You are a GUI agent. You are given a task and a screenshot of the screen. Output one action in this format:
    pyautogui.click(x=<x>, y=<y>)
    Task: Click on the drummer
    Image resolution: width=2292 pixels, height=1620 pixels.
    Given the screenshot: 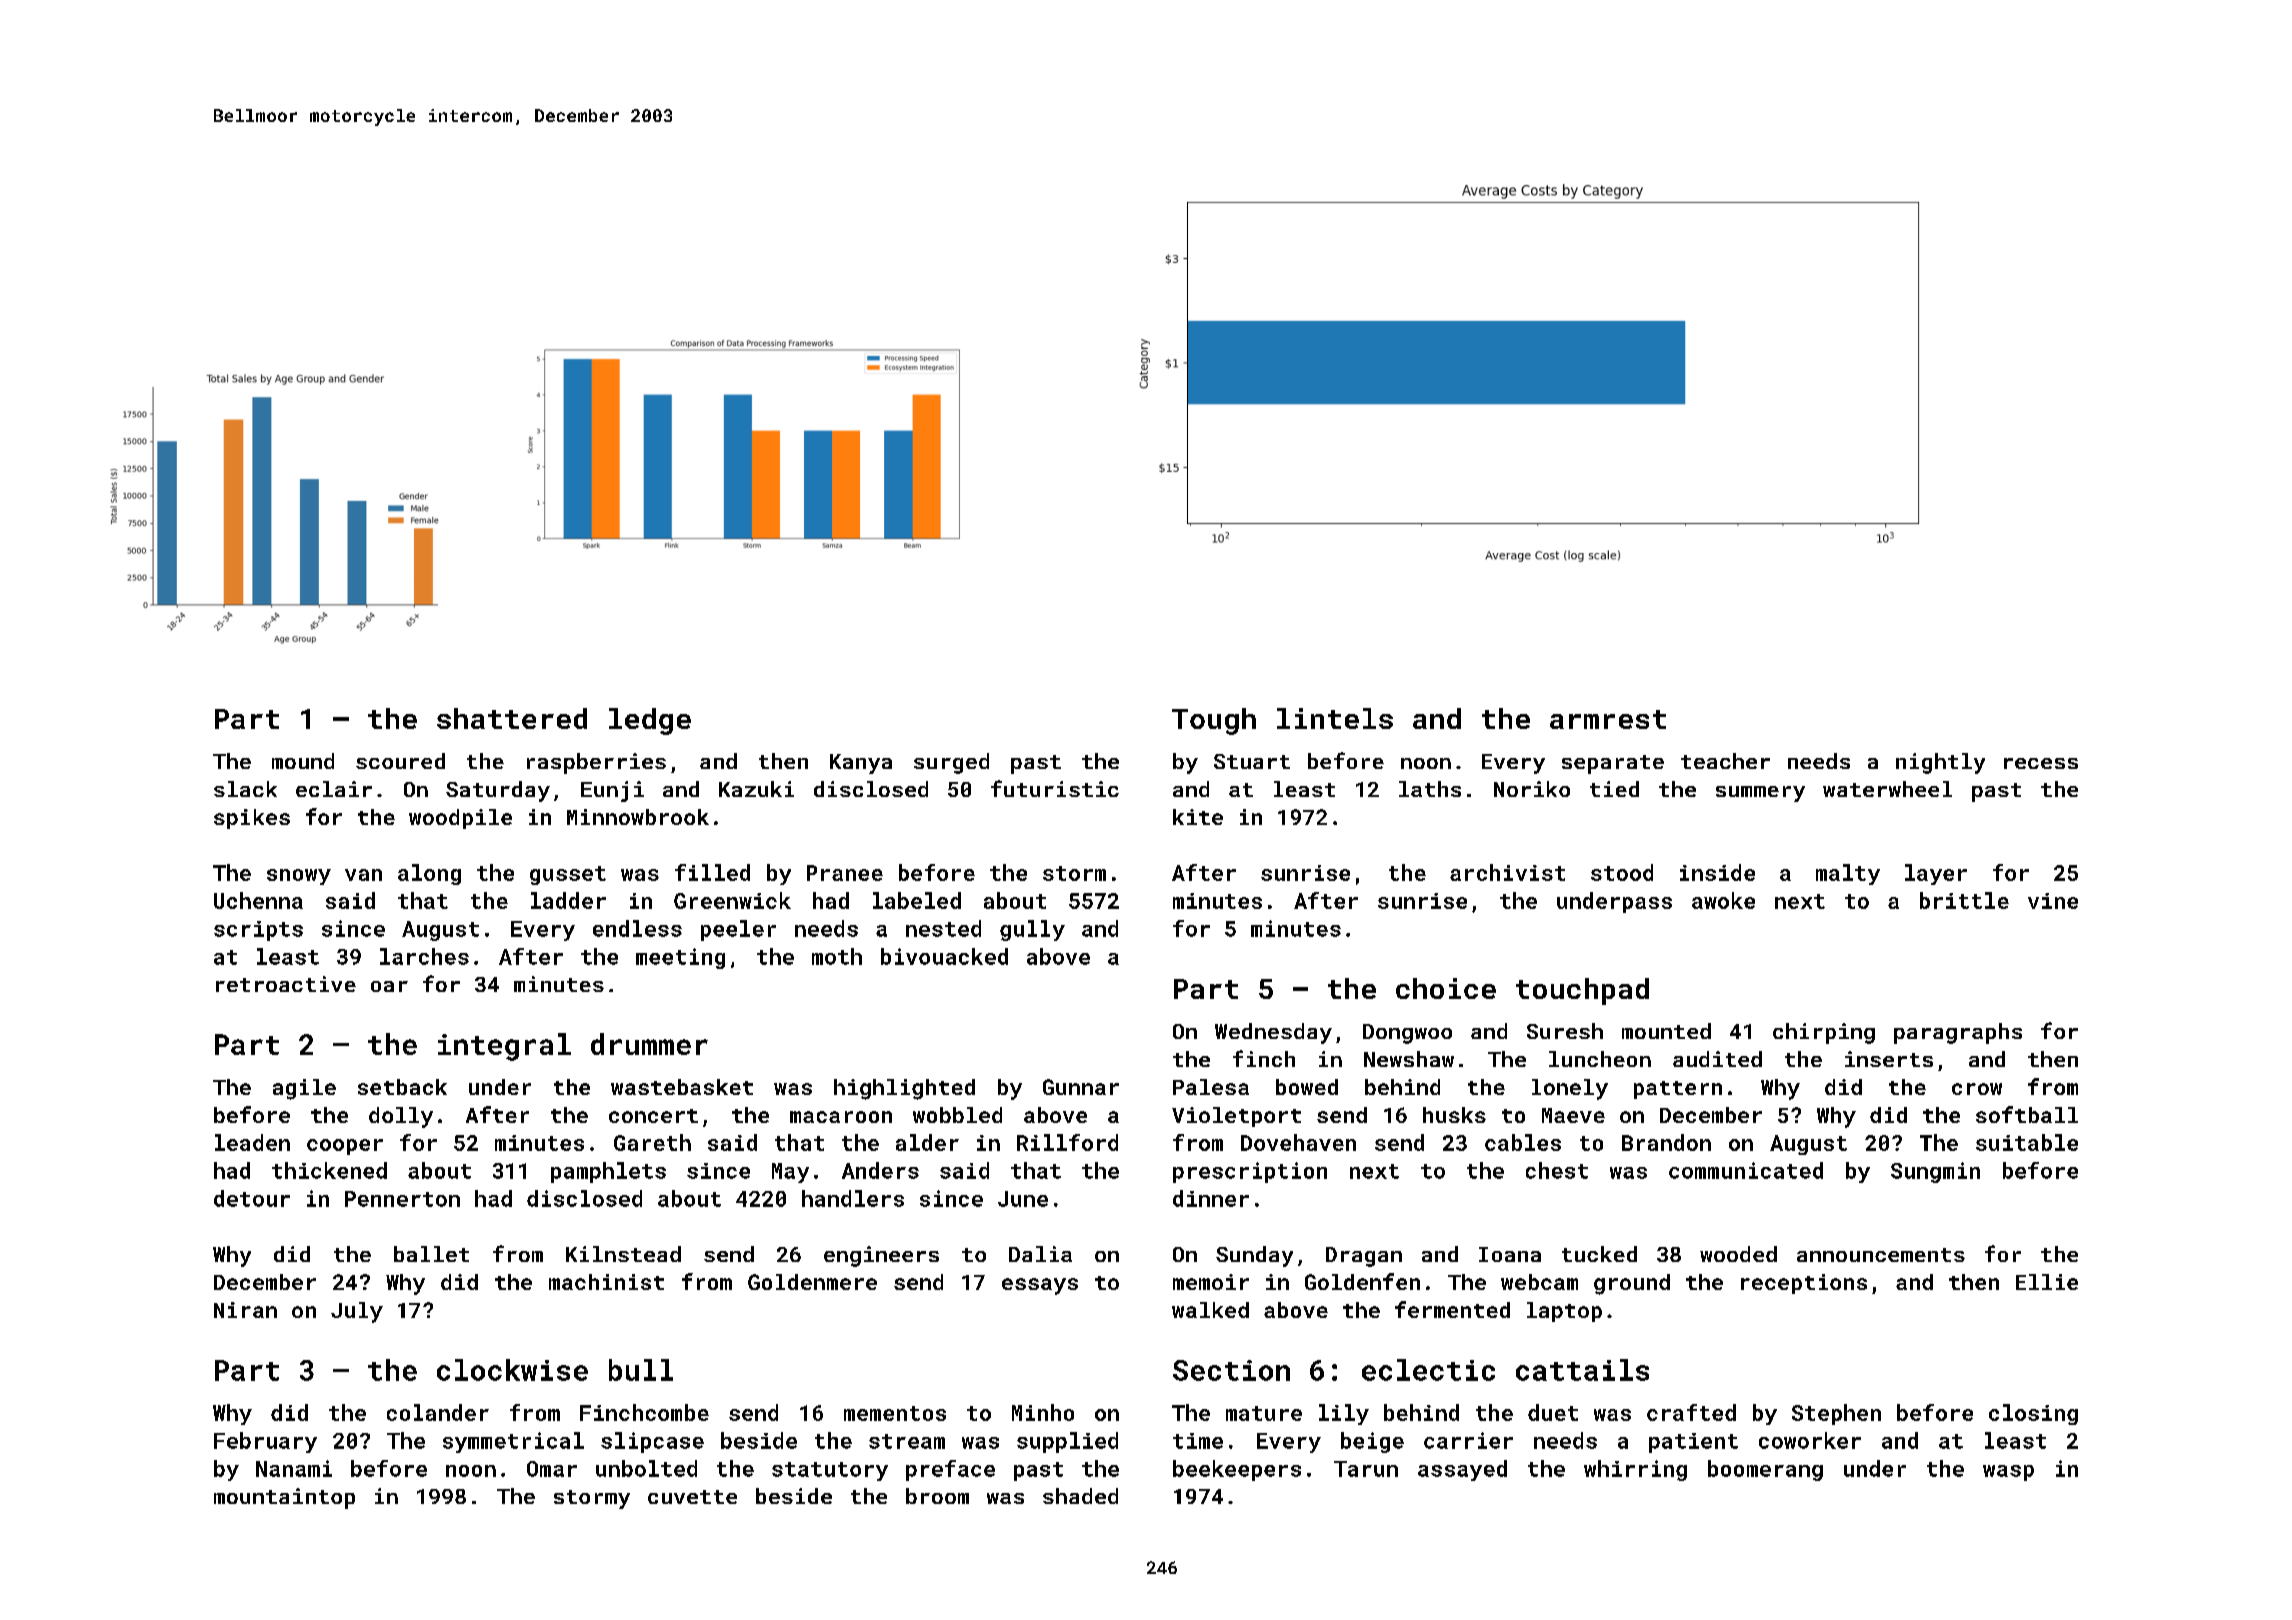 What is the action you would take?
    pyautogui.click(x=649, y=1044)
